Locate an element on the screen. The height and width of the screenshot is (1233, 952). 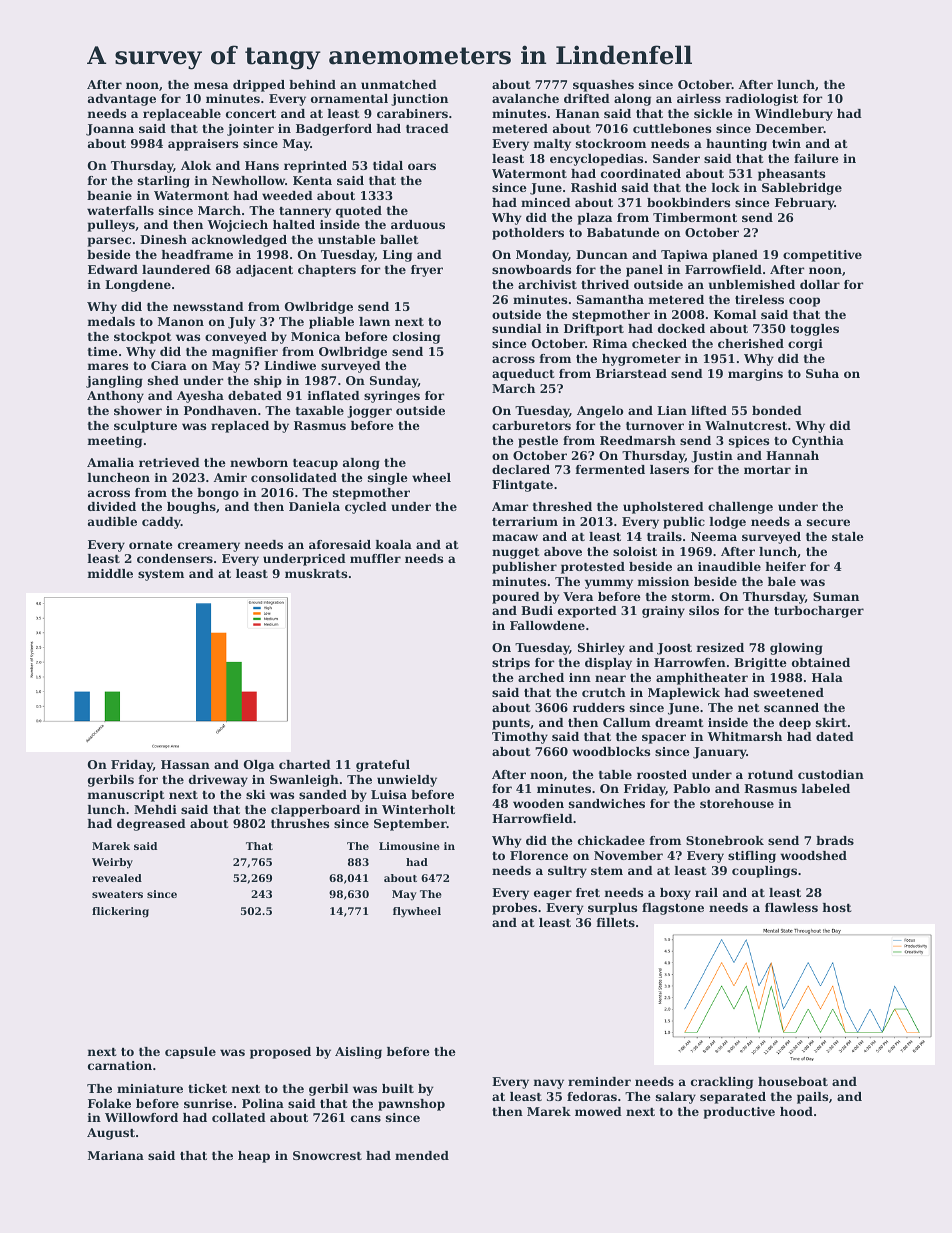
Windlebury is located at coordinates (793, 115).
